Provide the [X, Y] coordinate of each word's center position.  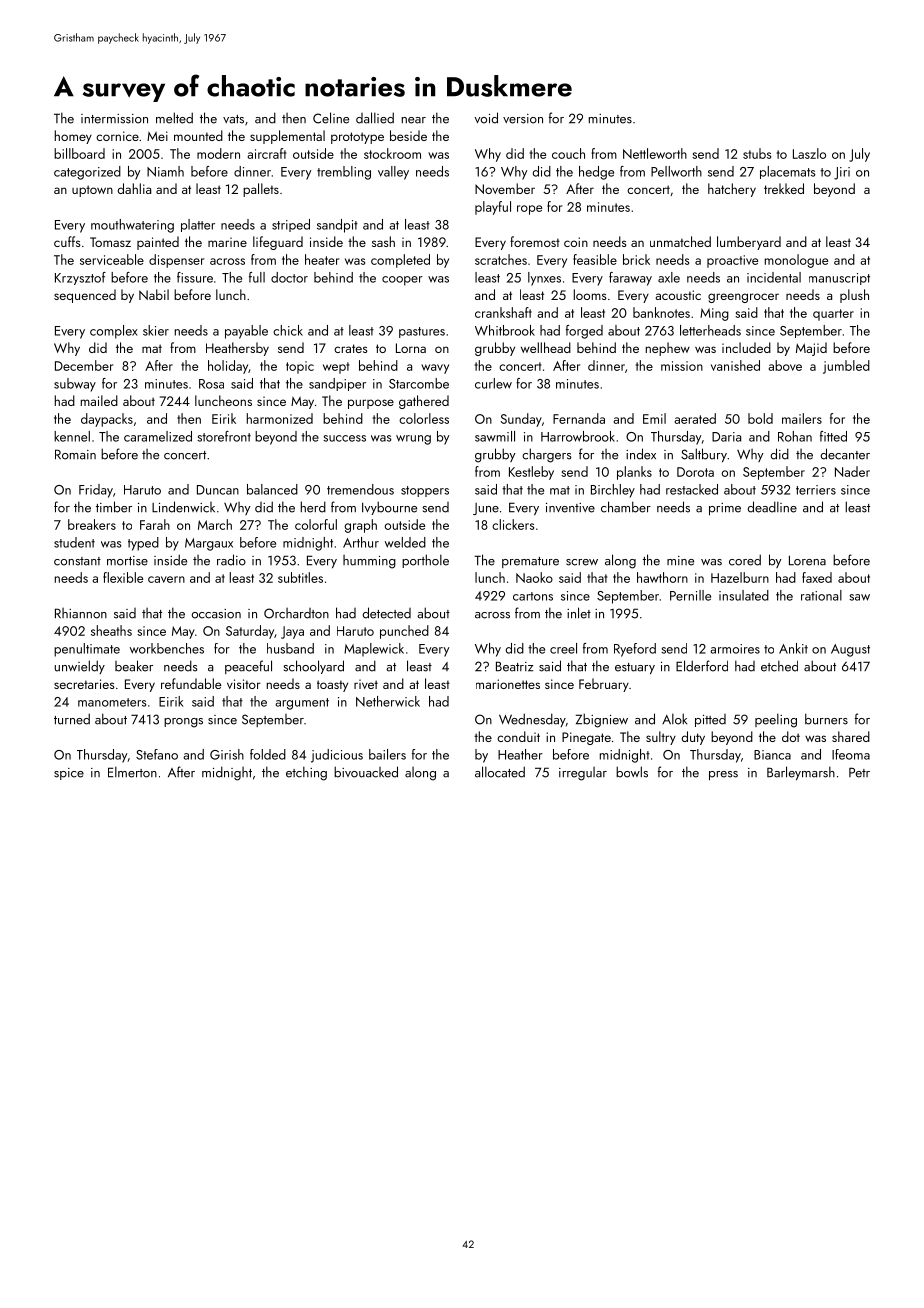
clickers [513, 524]
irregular [583, 774]
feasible [595, 259]
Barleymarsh [801, 773]
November [505, 188]
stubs [757, 153]
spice [69, 774]
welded [405, 542]
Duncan [218, 490]
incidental [774, 277]
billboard [79, 153]
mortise [127, 561]
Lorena [807, 560]
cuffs [67, 241]
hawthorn [662, 577]
